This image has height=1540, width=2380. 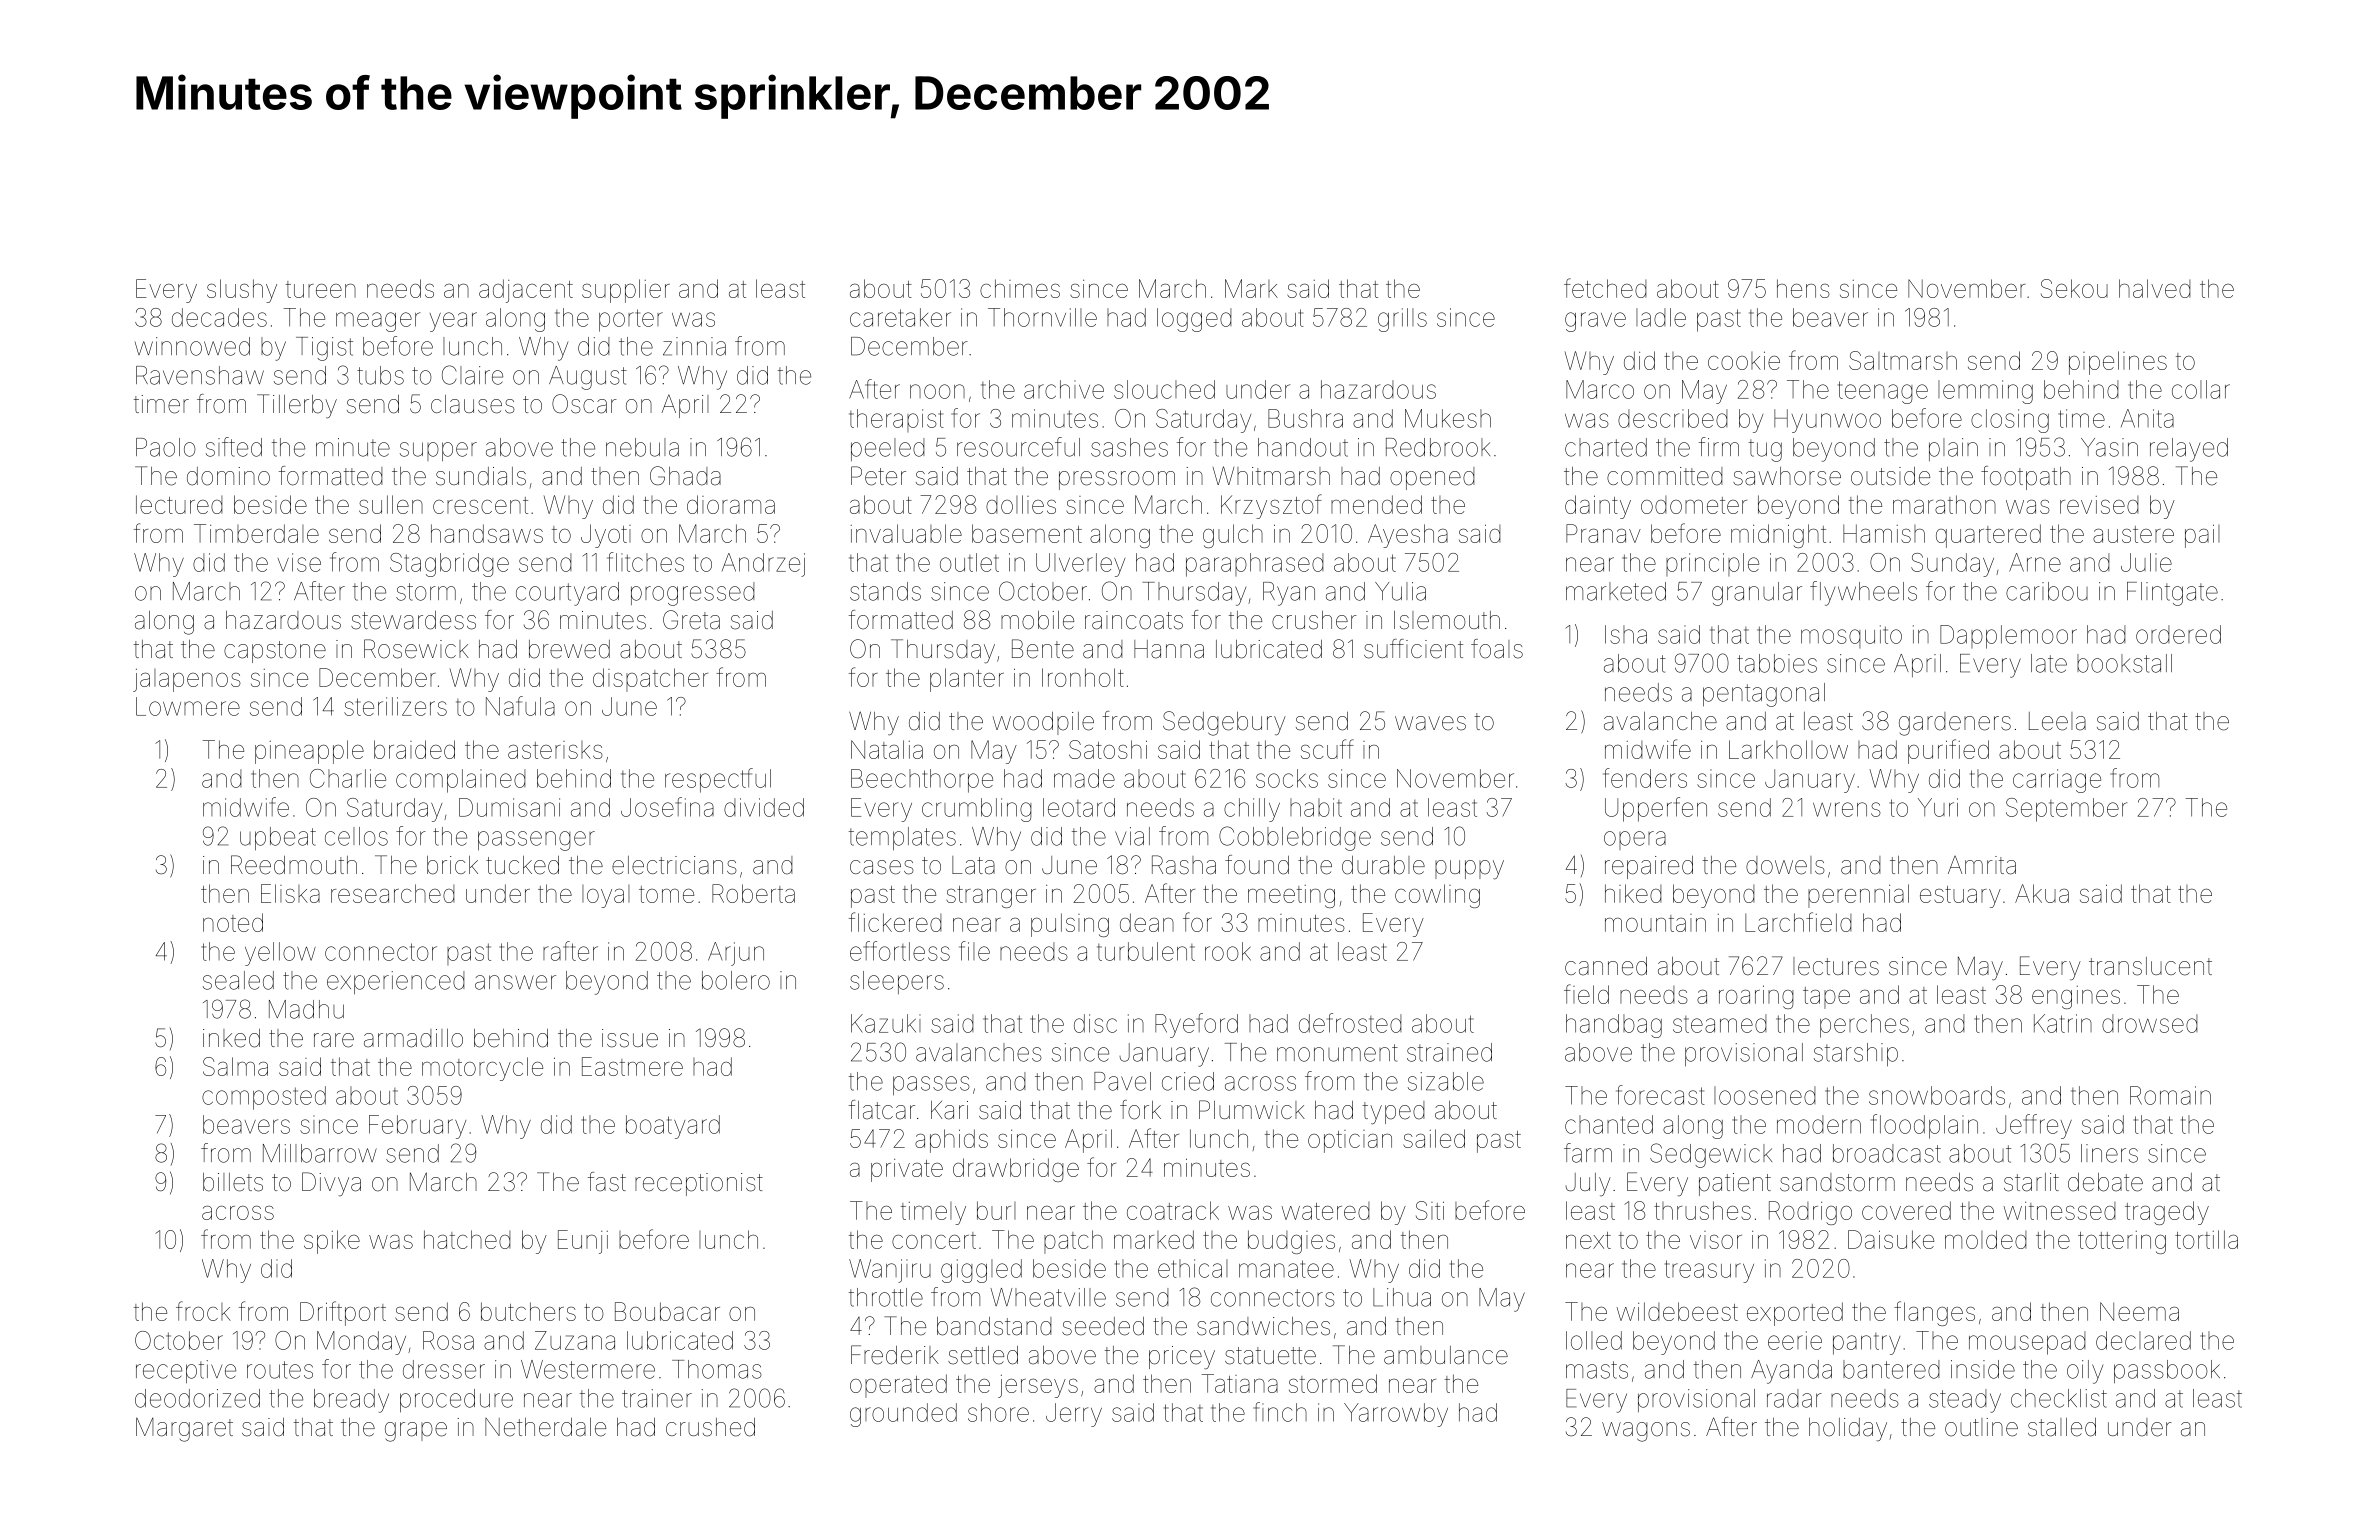 What do you see at coordinates (481, 476) in the image?
I see `sundials` at bounding box center [481, 476].
